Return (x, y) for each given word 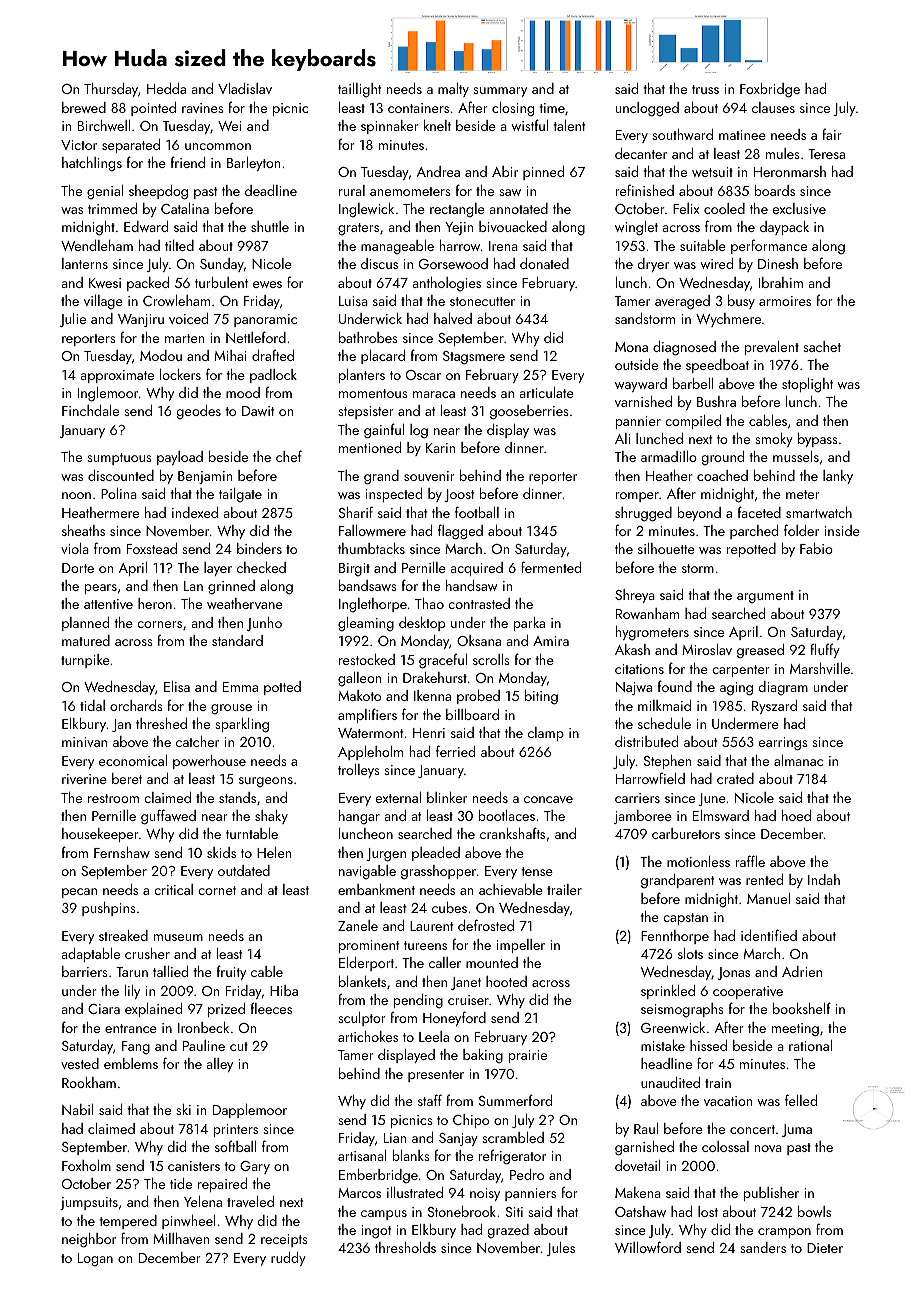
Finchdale (90, 410)
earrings (783, 744)
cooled (724, 208)
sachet (822, 346)
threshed (161, 723)
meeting (795, 1030)
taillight (359, 90)
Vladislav (245, 88)
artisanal (362, 1155)
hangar (359, 817)
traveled (250, 1201)
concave (548, 799)
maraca (434, 394)
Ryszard (774, 707)
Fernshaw (122, 852)
